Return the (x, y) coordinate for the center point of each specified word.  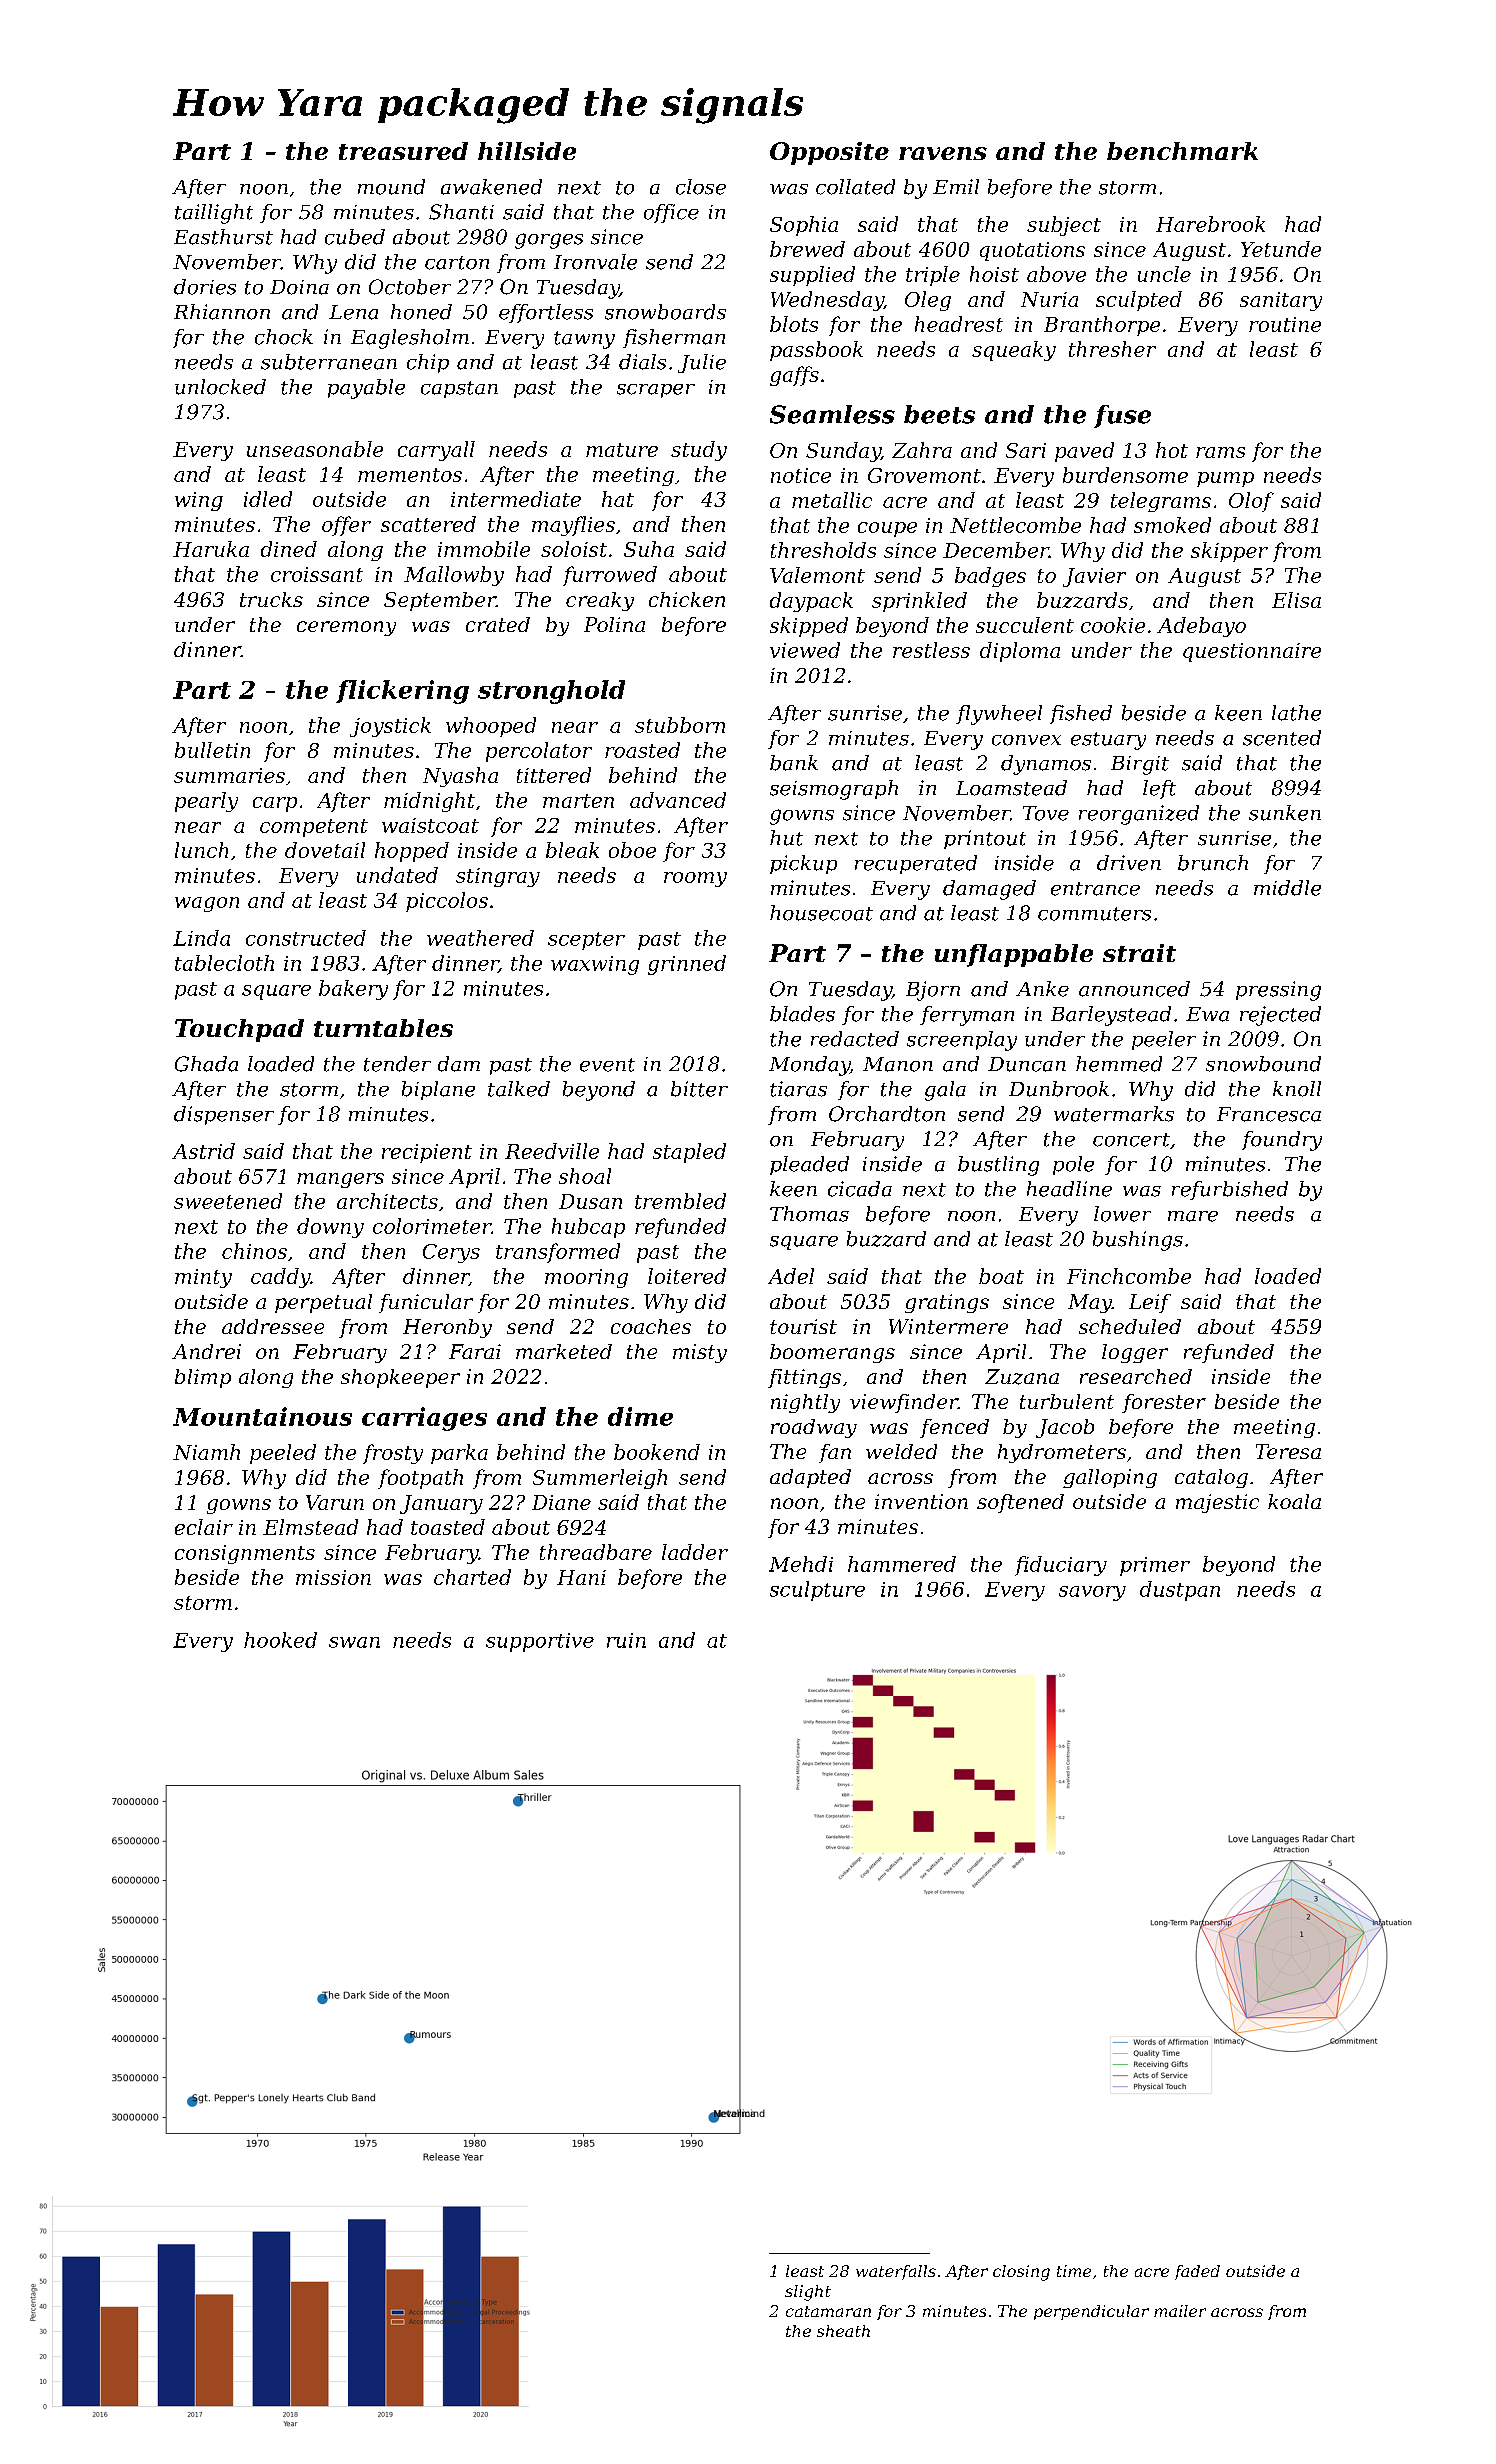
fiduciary (1061, 1566)
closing (1021, 2273)
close (701, 187)
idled (268, 499)
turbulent (1067, 1401)
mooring (586, 1278)
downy (330, 1228)
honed (421, 312)
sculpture (817, 1591)
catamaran (828, 2311)
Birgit (1140, 765)
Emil (956, 186)
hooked (280, 1640)
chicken (687, 599)
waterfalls (896, 2272)
